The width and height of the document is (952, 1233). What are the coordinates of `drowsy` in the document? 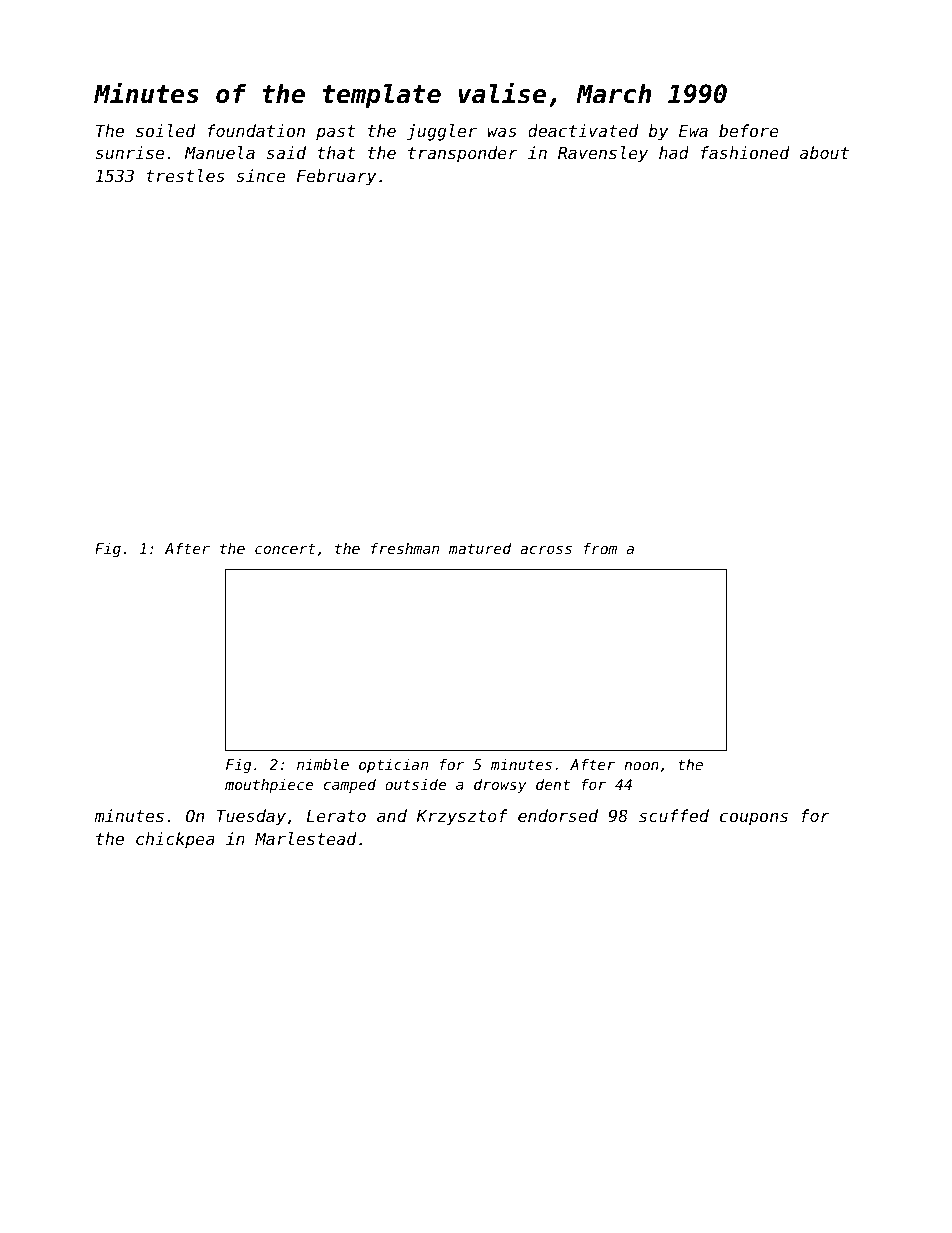 It's located at (500, 786).
